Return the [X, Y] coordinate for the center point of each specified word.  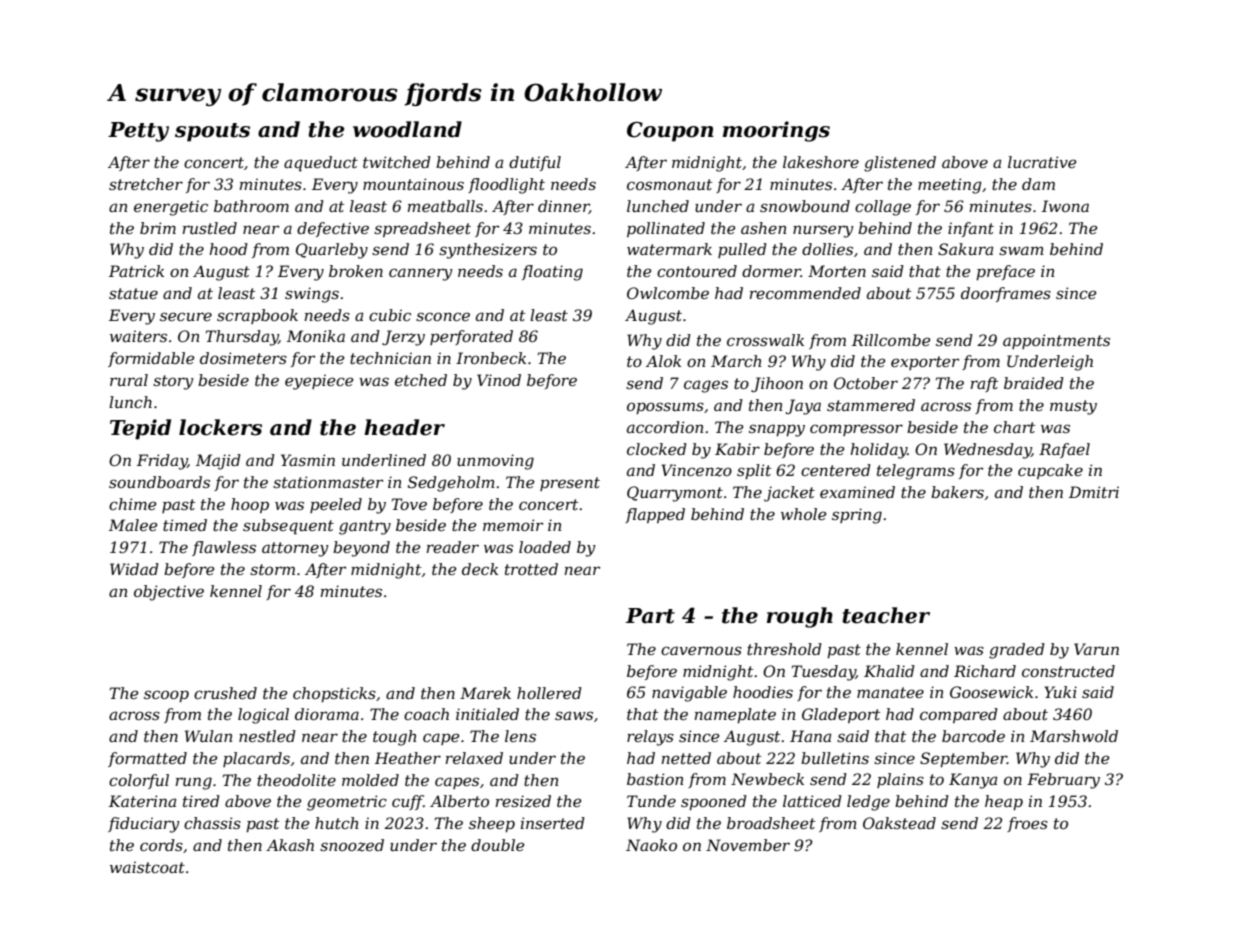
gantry [365, 527]
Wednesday [987, 451]
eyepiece [319, 382]
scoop [166, 696]
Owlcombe [668, 293]
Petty [138, 132]
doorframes [1006, 294]
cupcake [1050, 471]
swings [312, 295]
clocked [657, 449]
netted [686, 758]
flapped [655, 515]
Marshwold [1074, 736]
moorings [776, 131]
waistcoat [147, 867]
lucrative [1042, 162]
